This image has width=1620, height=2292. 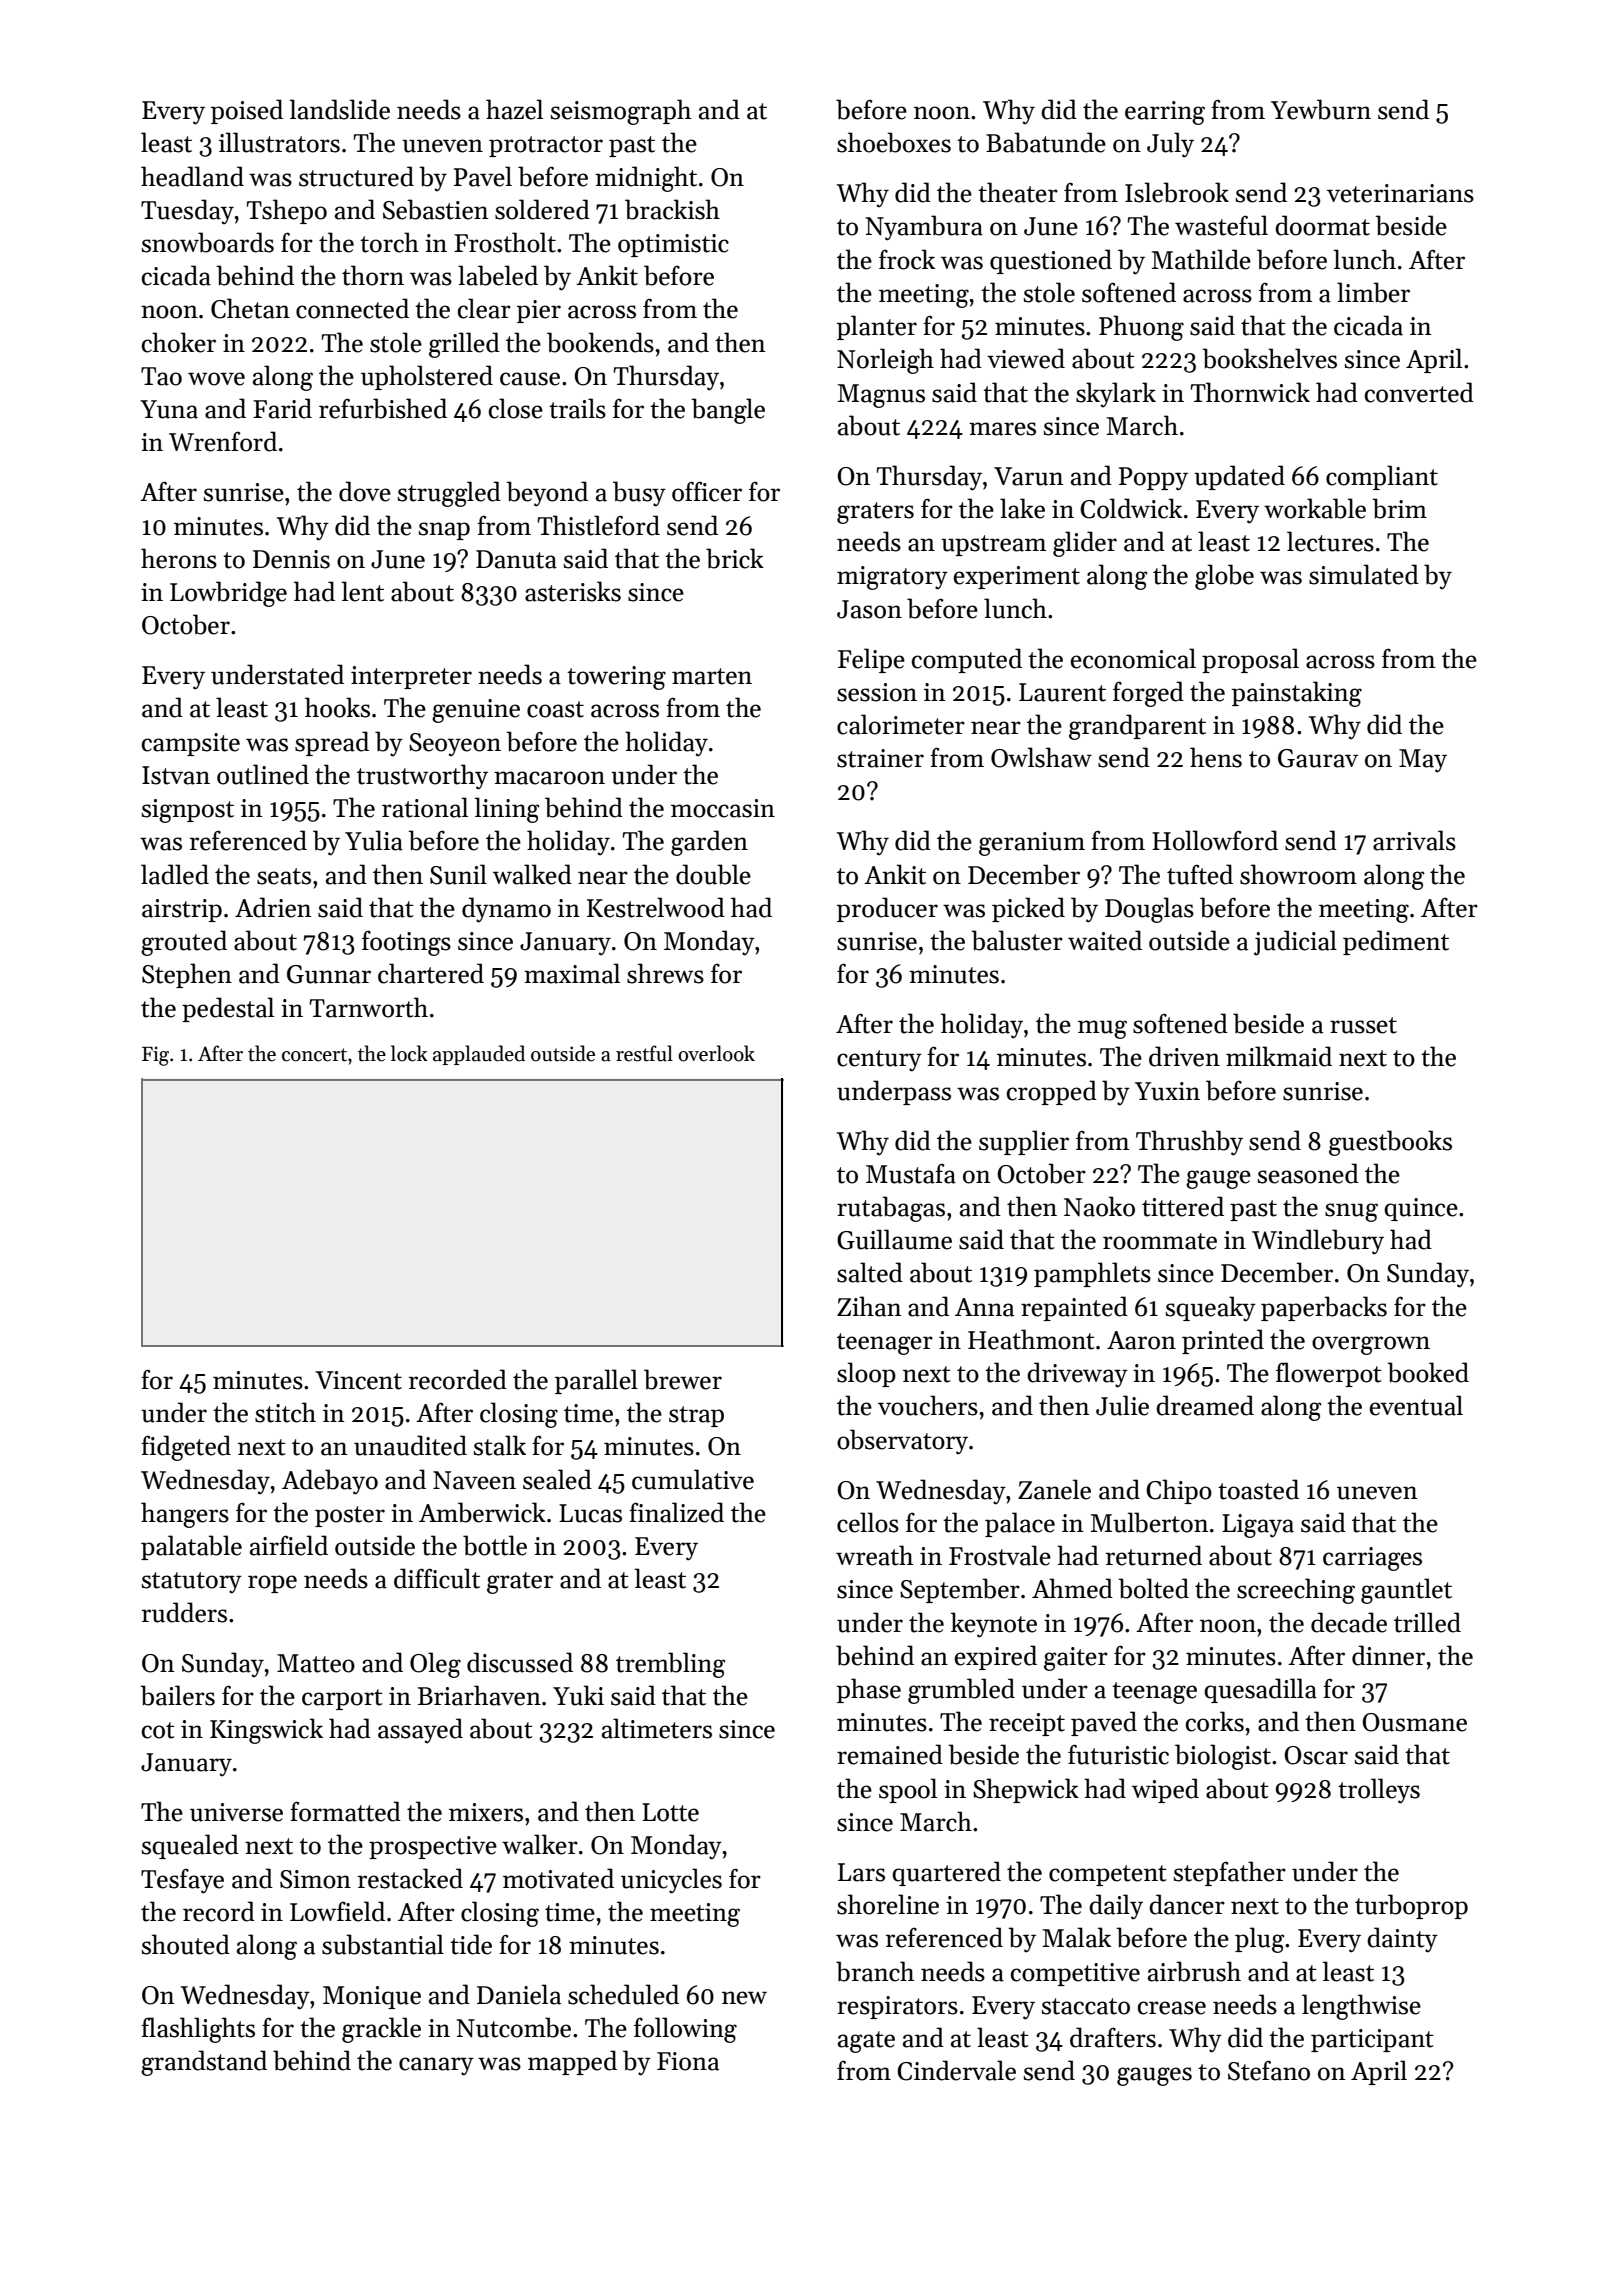 I want to click on participant, so click(x=1372, y=2040).
